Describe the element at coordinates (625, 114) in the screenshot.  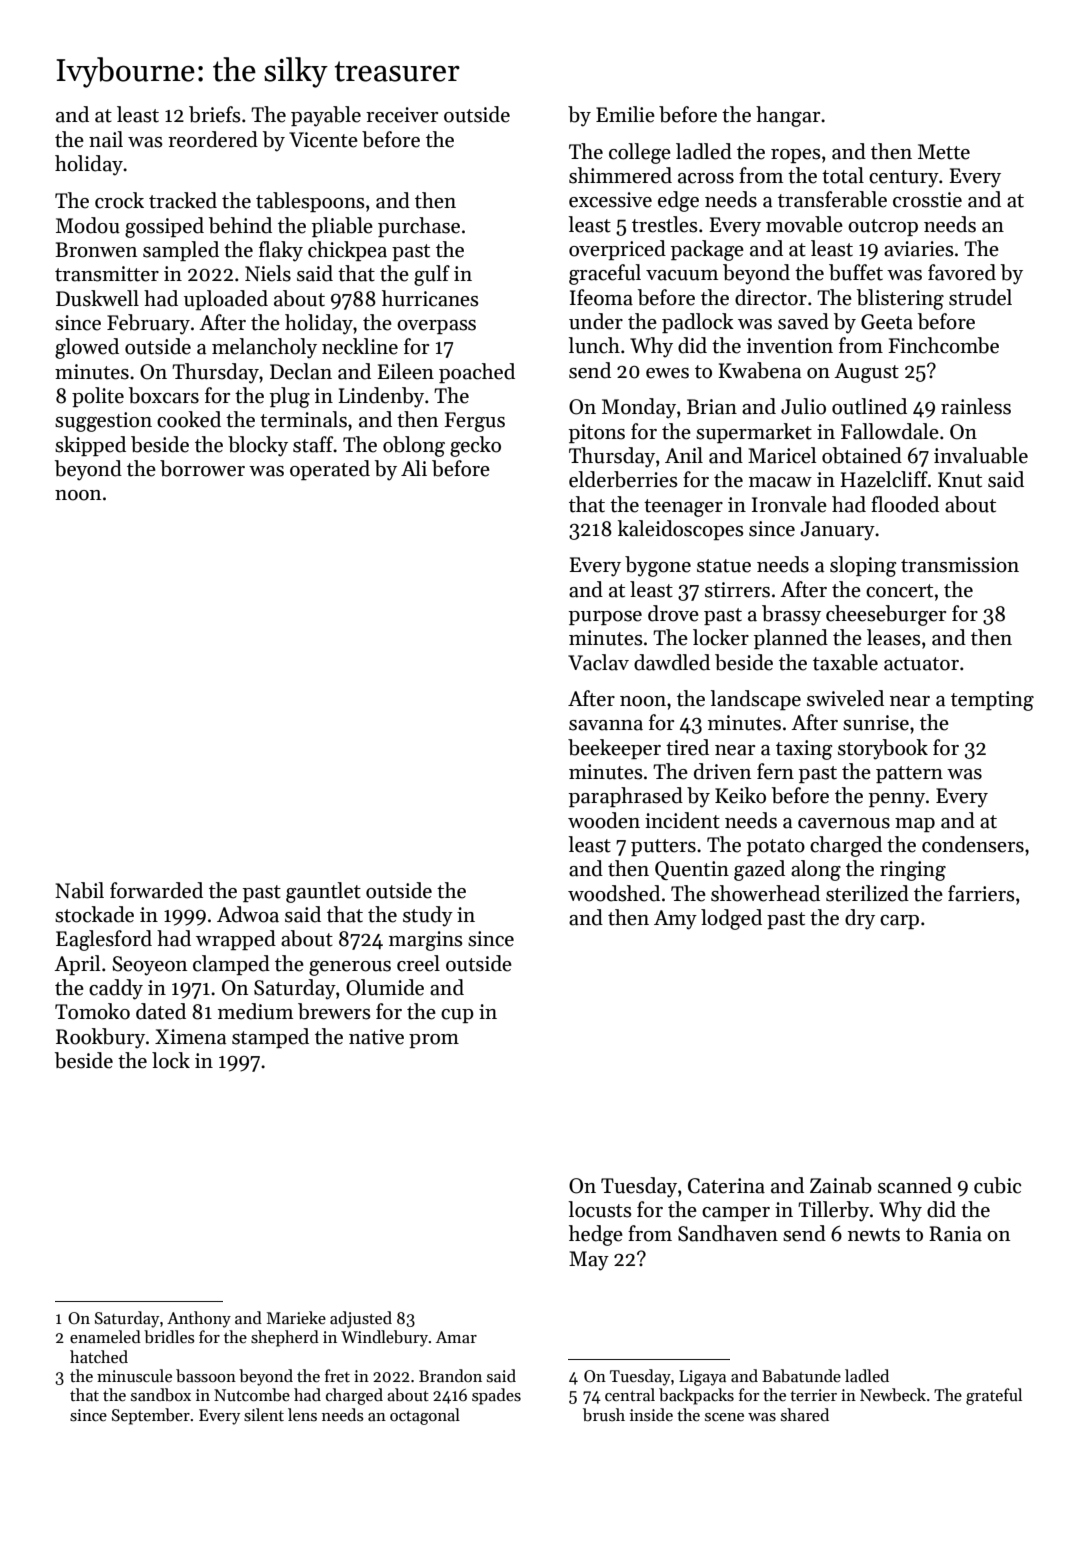
I see `Emilie` at that location.
